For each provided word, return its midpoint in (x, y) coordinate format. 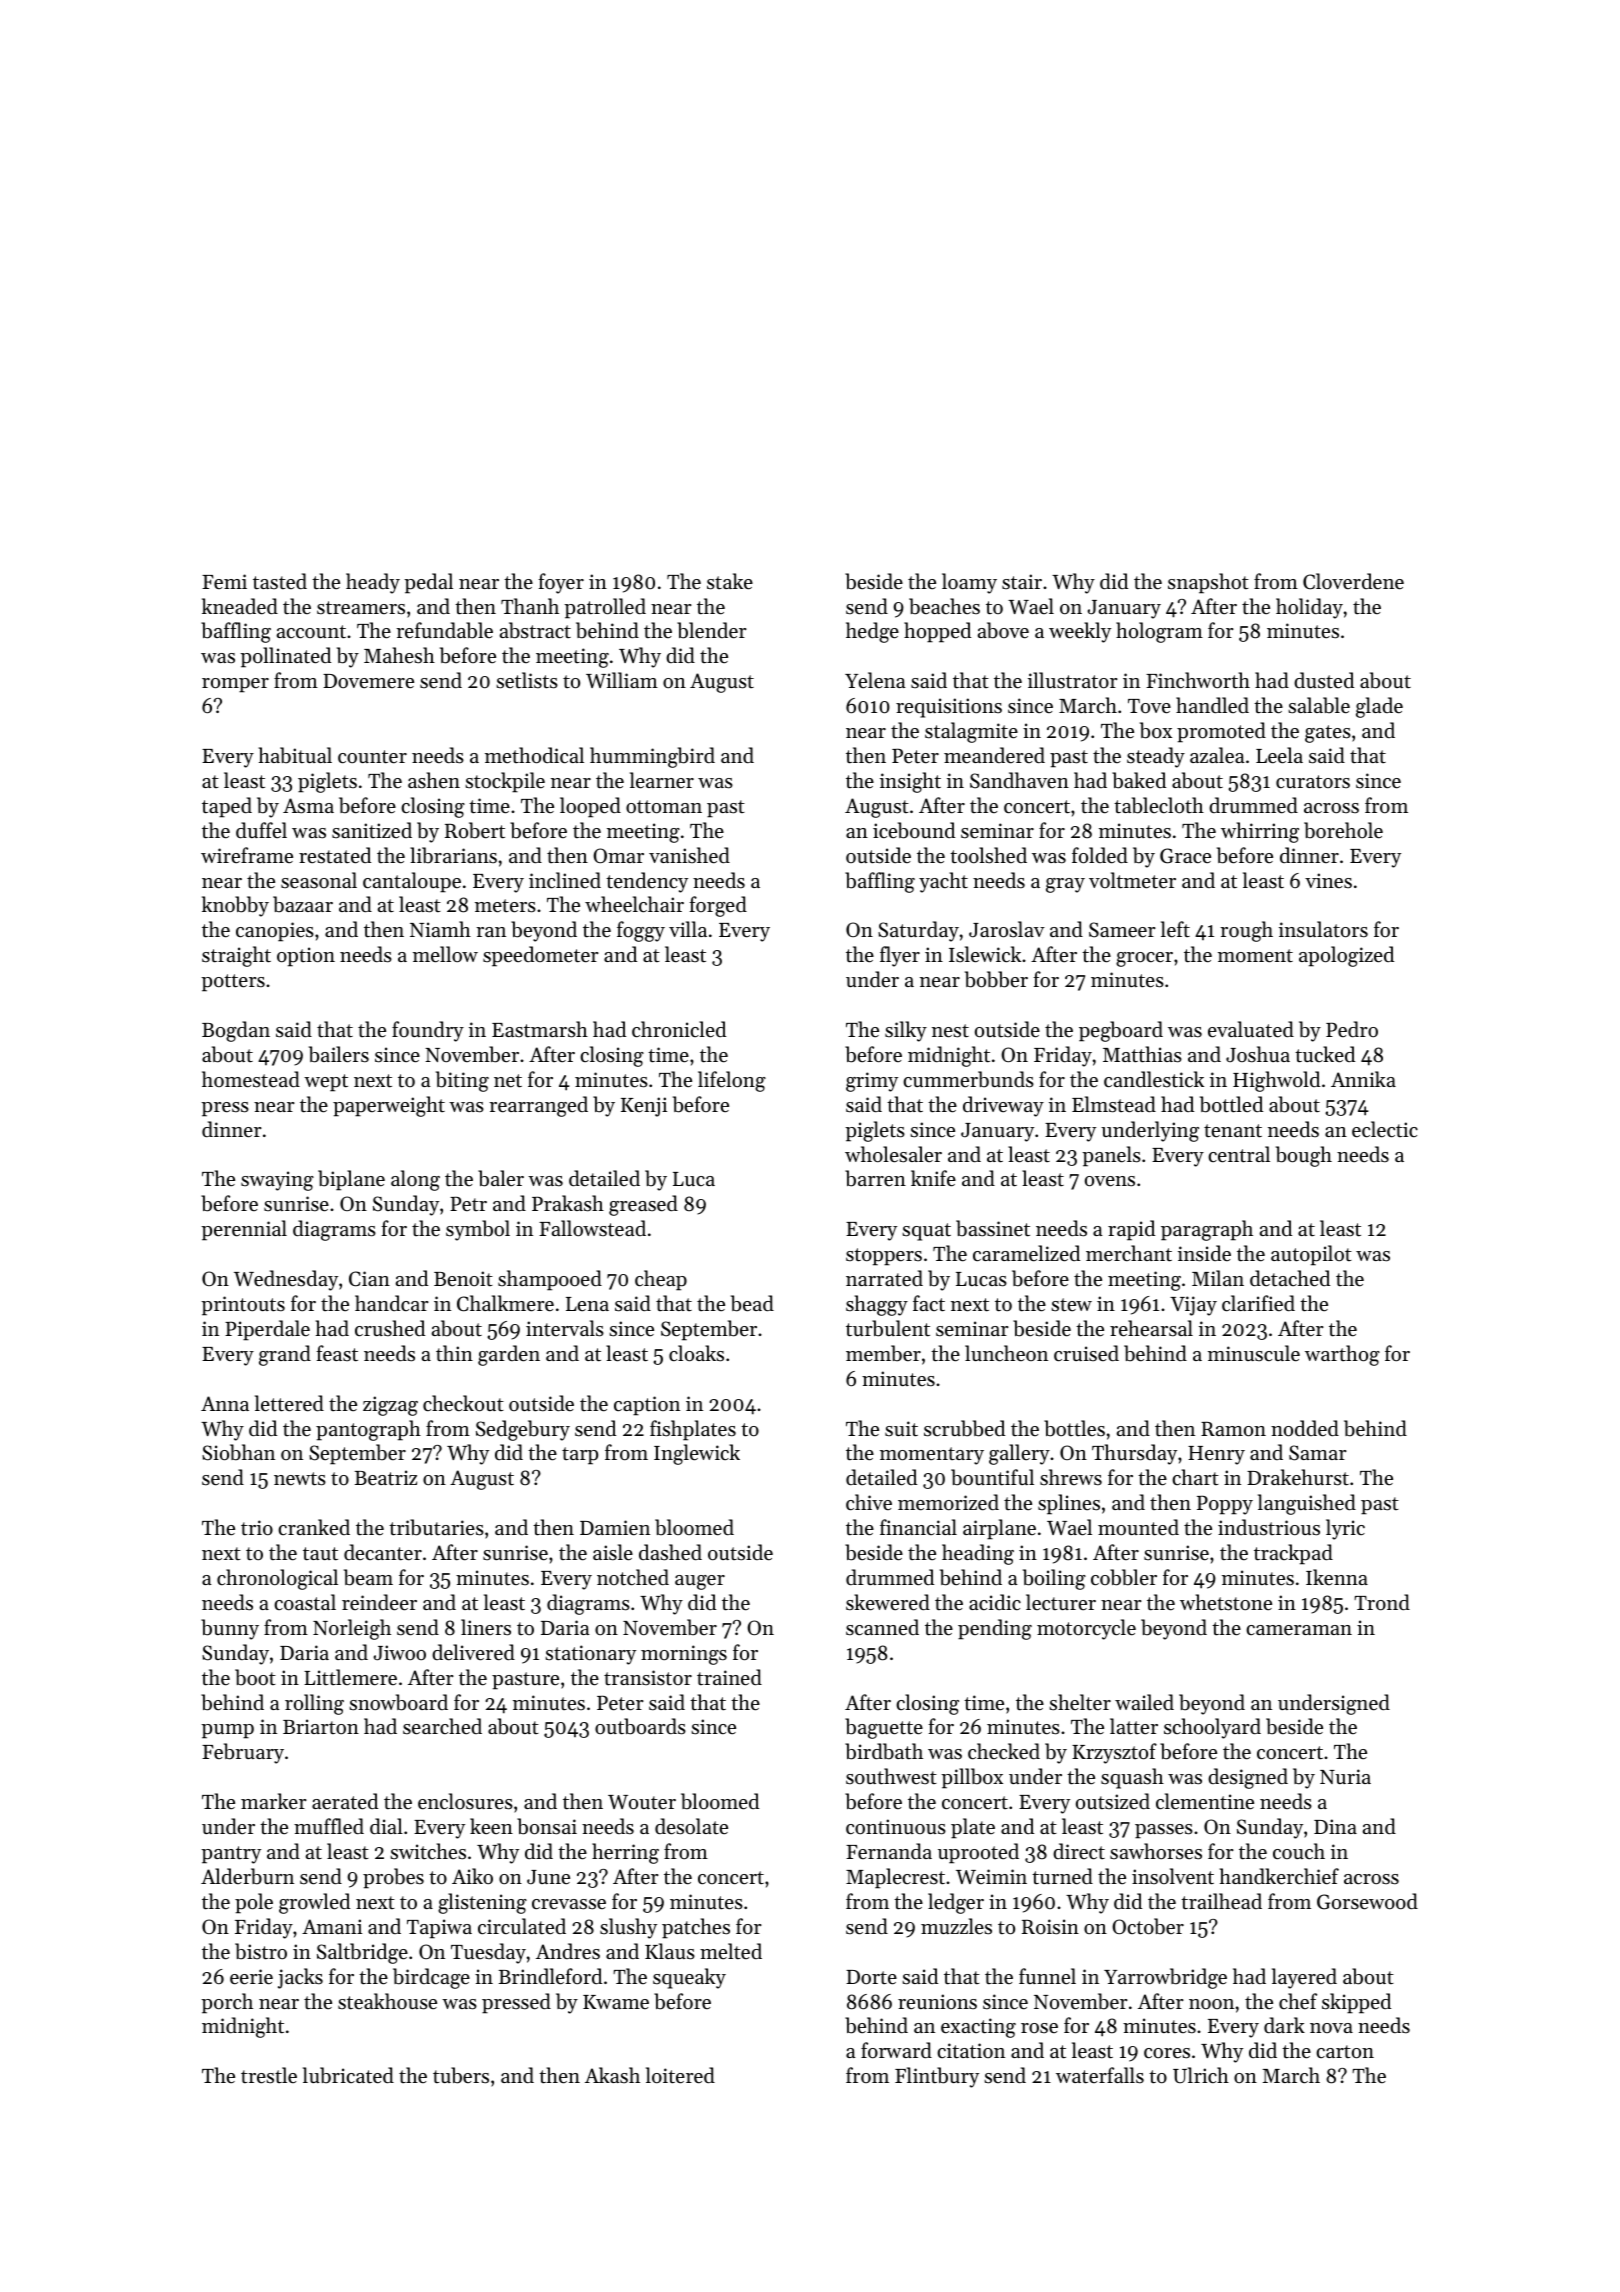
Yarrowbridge (1165, 1978)
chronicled (679, 1029)
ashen (434, 780)
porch (227, 2003)
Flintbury (937, 2077)
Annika (1363, 1079)
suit (901, 1429)
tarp (580, 1456)
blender (712, 630)
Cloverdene (1353, 581)
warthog (1342, 1355)
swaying (277, 1181)
